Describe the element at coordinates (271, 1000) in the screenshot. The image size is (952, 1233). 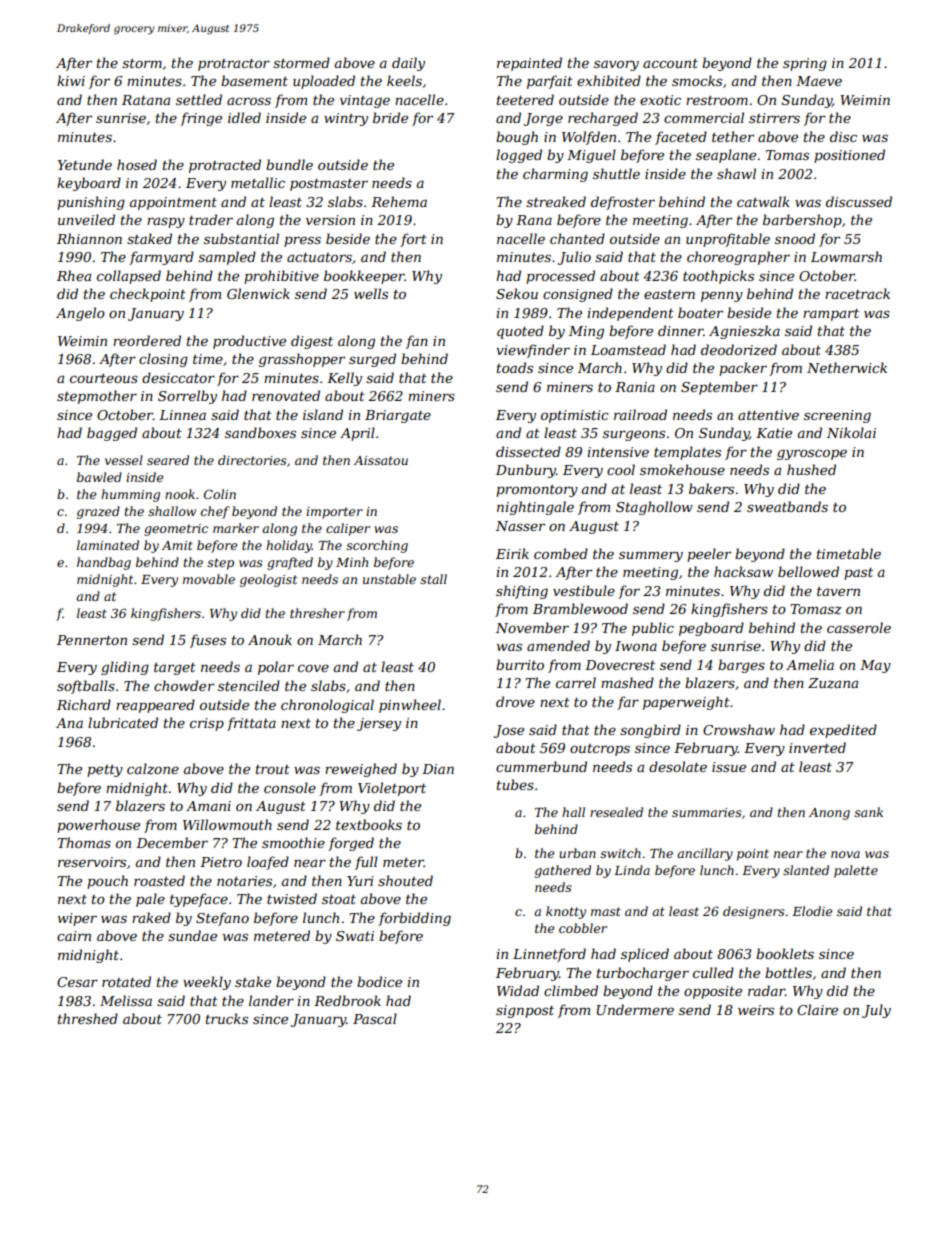
I see `lander` at that location.
